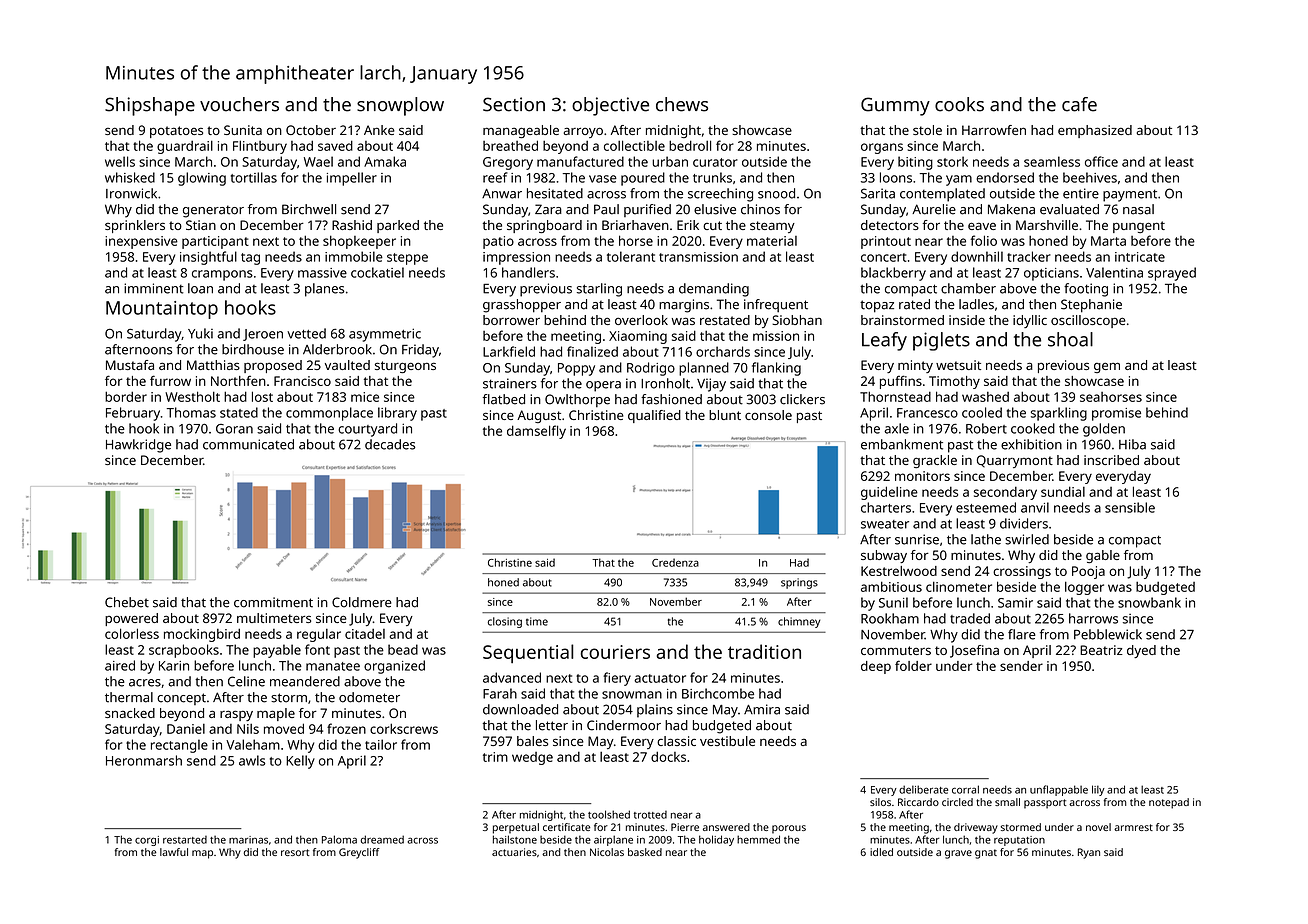 This screenshot has width=1308, height=924. I want to click on library, so click(397, 414).
